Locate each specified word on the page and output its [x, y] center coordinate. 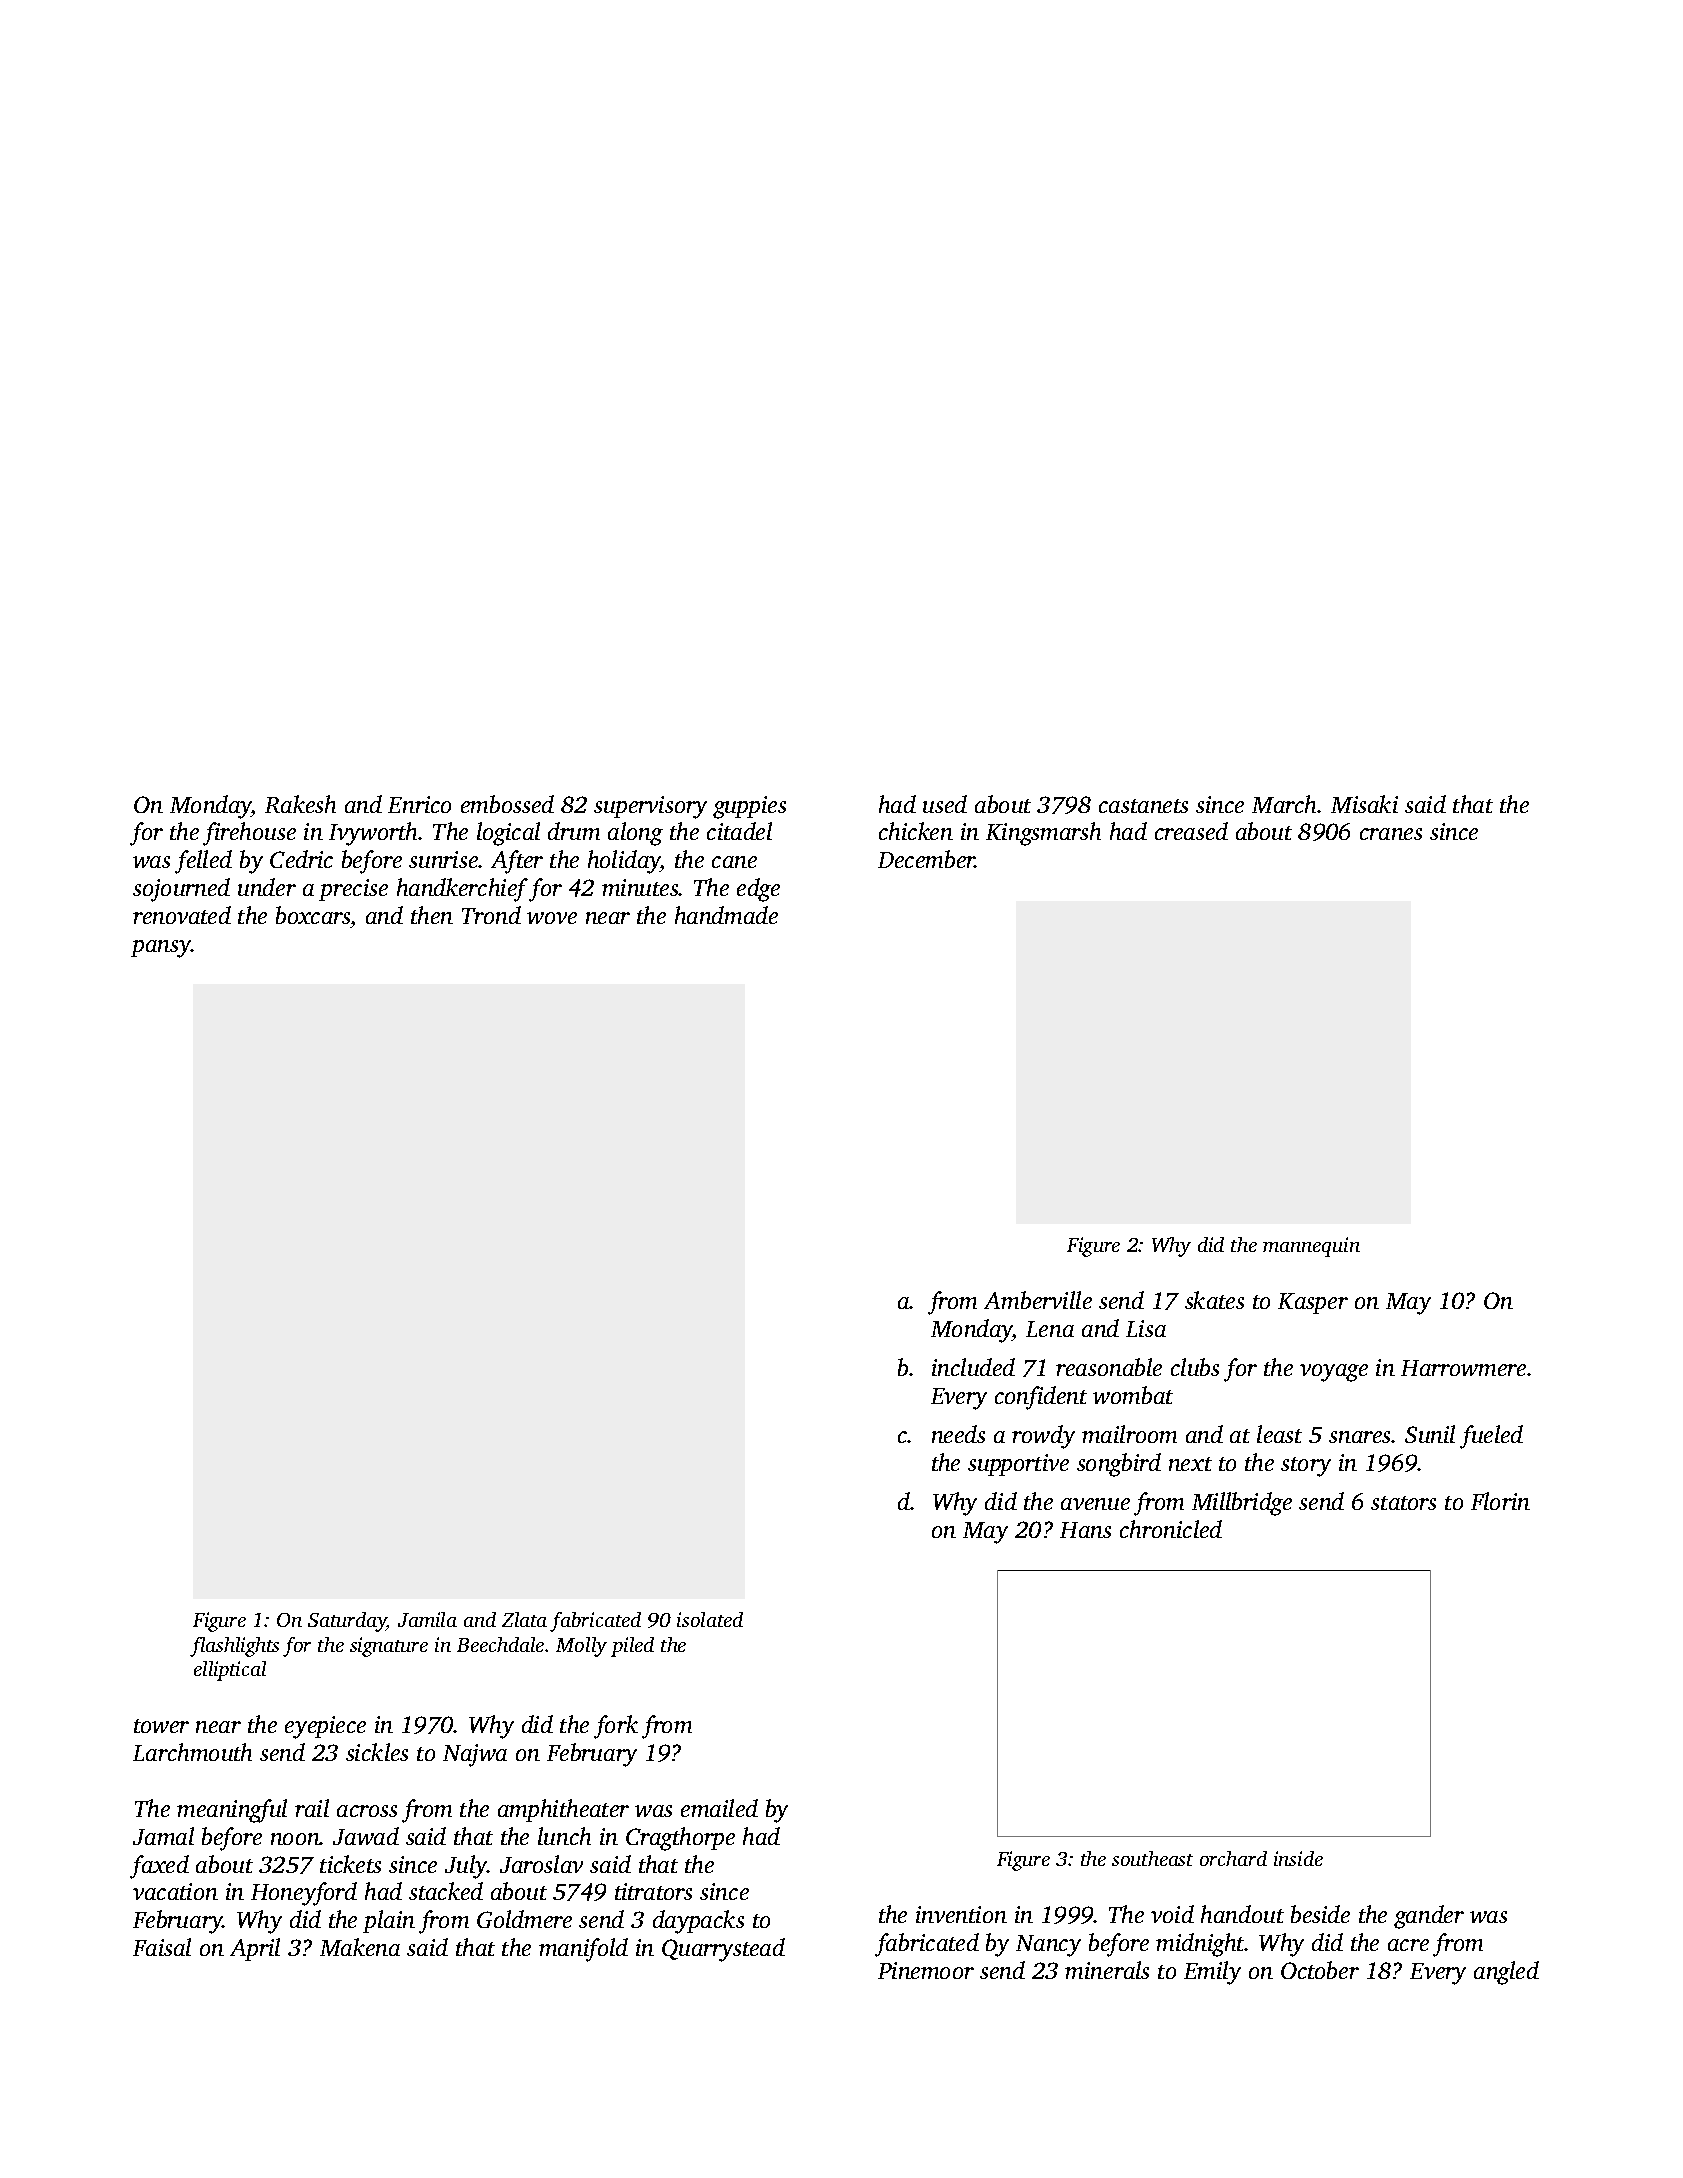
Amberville [1038, 1300]
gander [1429, 1917]
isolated [710, 1619]
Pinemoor [926, 1970]
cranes [1391, 834]
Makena [360, 1947]
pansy [161, 949]
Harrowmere [1463, 1368]
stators [1403, 1503]
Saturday [347, 1622]
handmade [726, 915]
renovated [182, 915]
